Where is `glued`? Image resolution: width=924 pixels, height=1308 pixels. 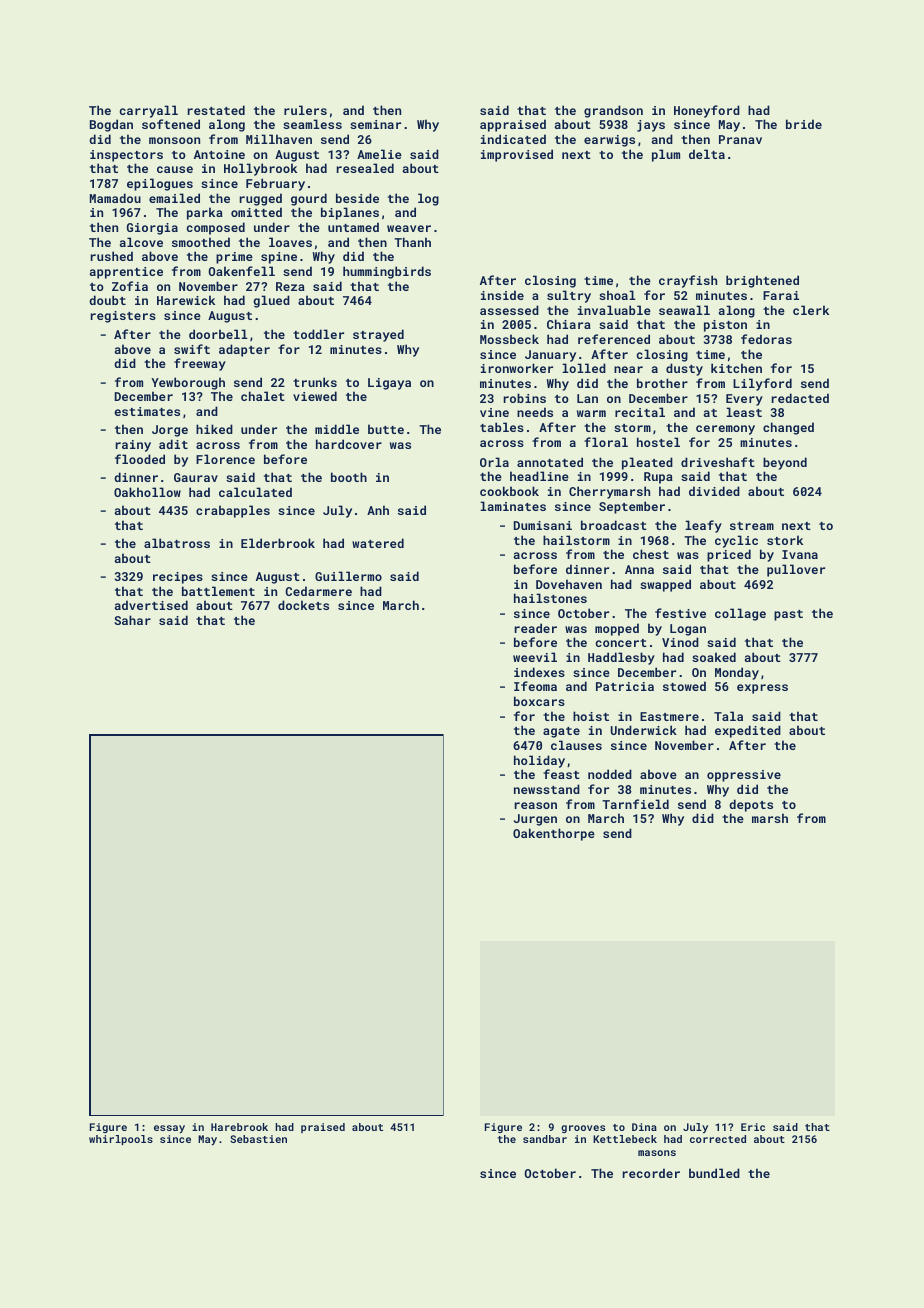 glued is located at coordinates (271, 301).
